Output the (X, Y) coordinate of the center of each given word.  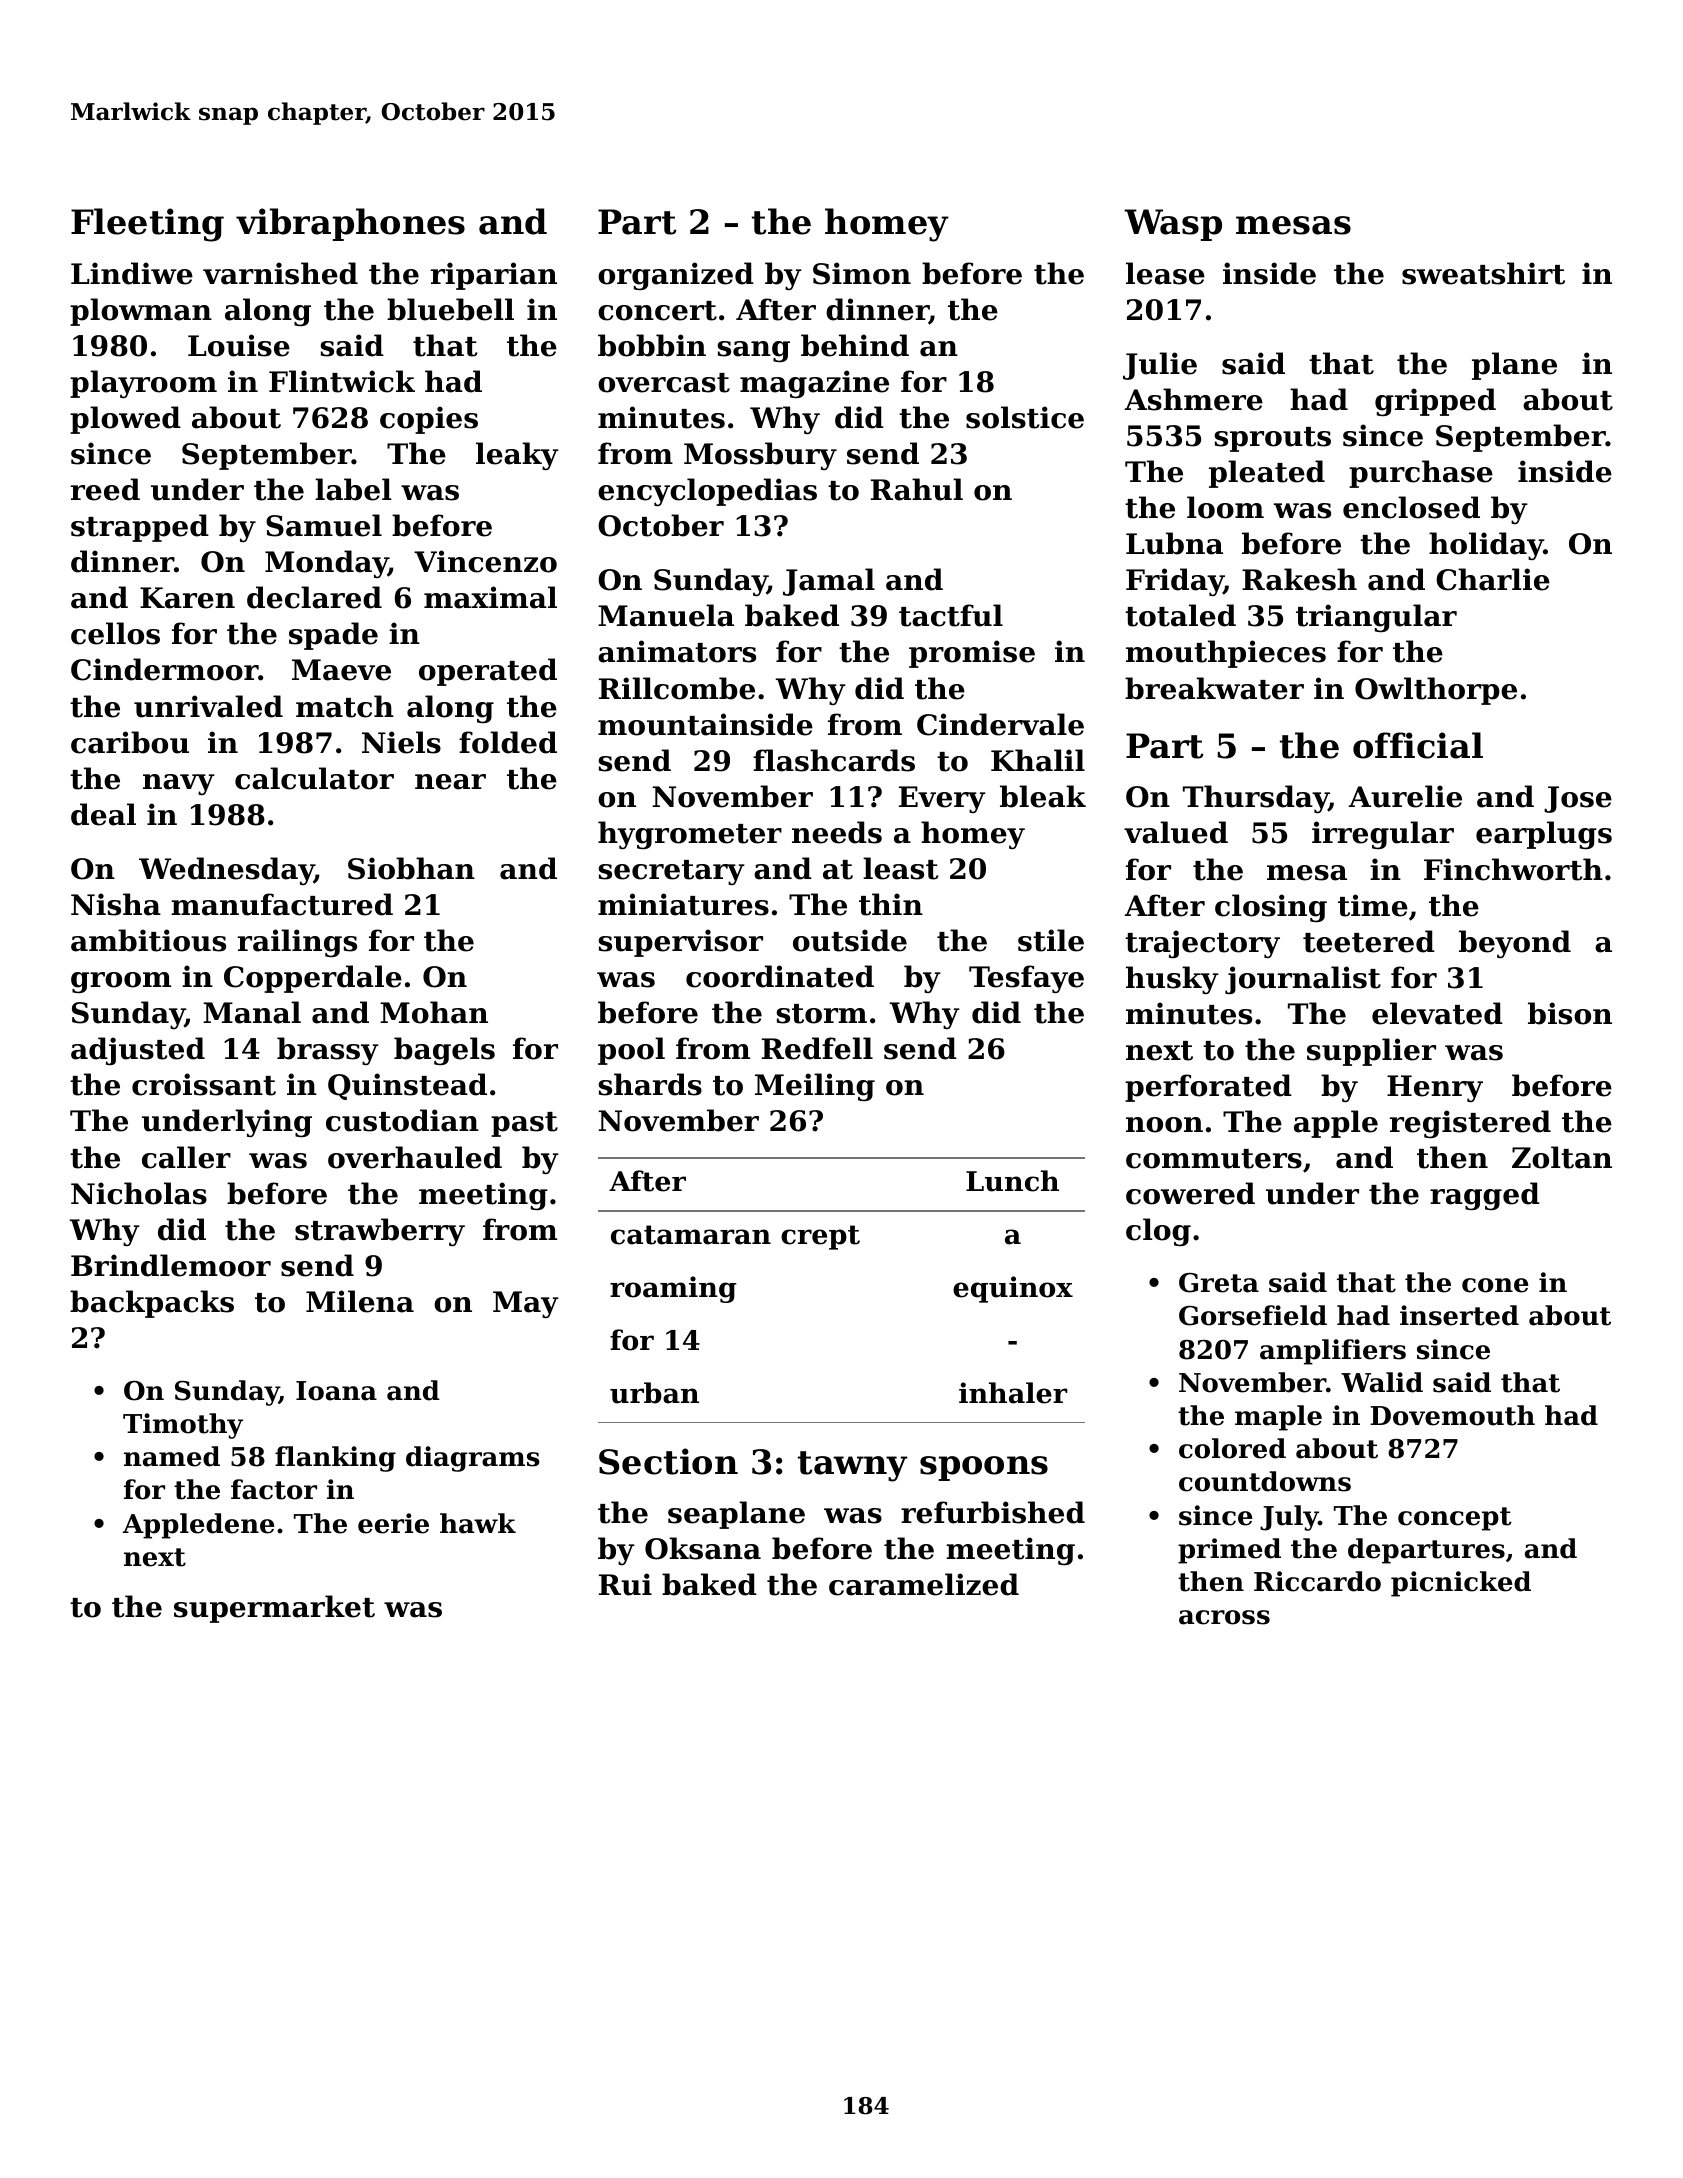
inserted (1459, 1315)
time (1373, 905)
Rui (625, 1584)
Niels (401, 742)
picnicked (1461, 1584)
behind (855, 345)
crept (820, 1237)
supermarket (274, 1609)
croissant (204, 1084)
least (900, 868)
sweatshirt (1483, 273)
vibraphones (350, 224)
